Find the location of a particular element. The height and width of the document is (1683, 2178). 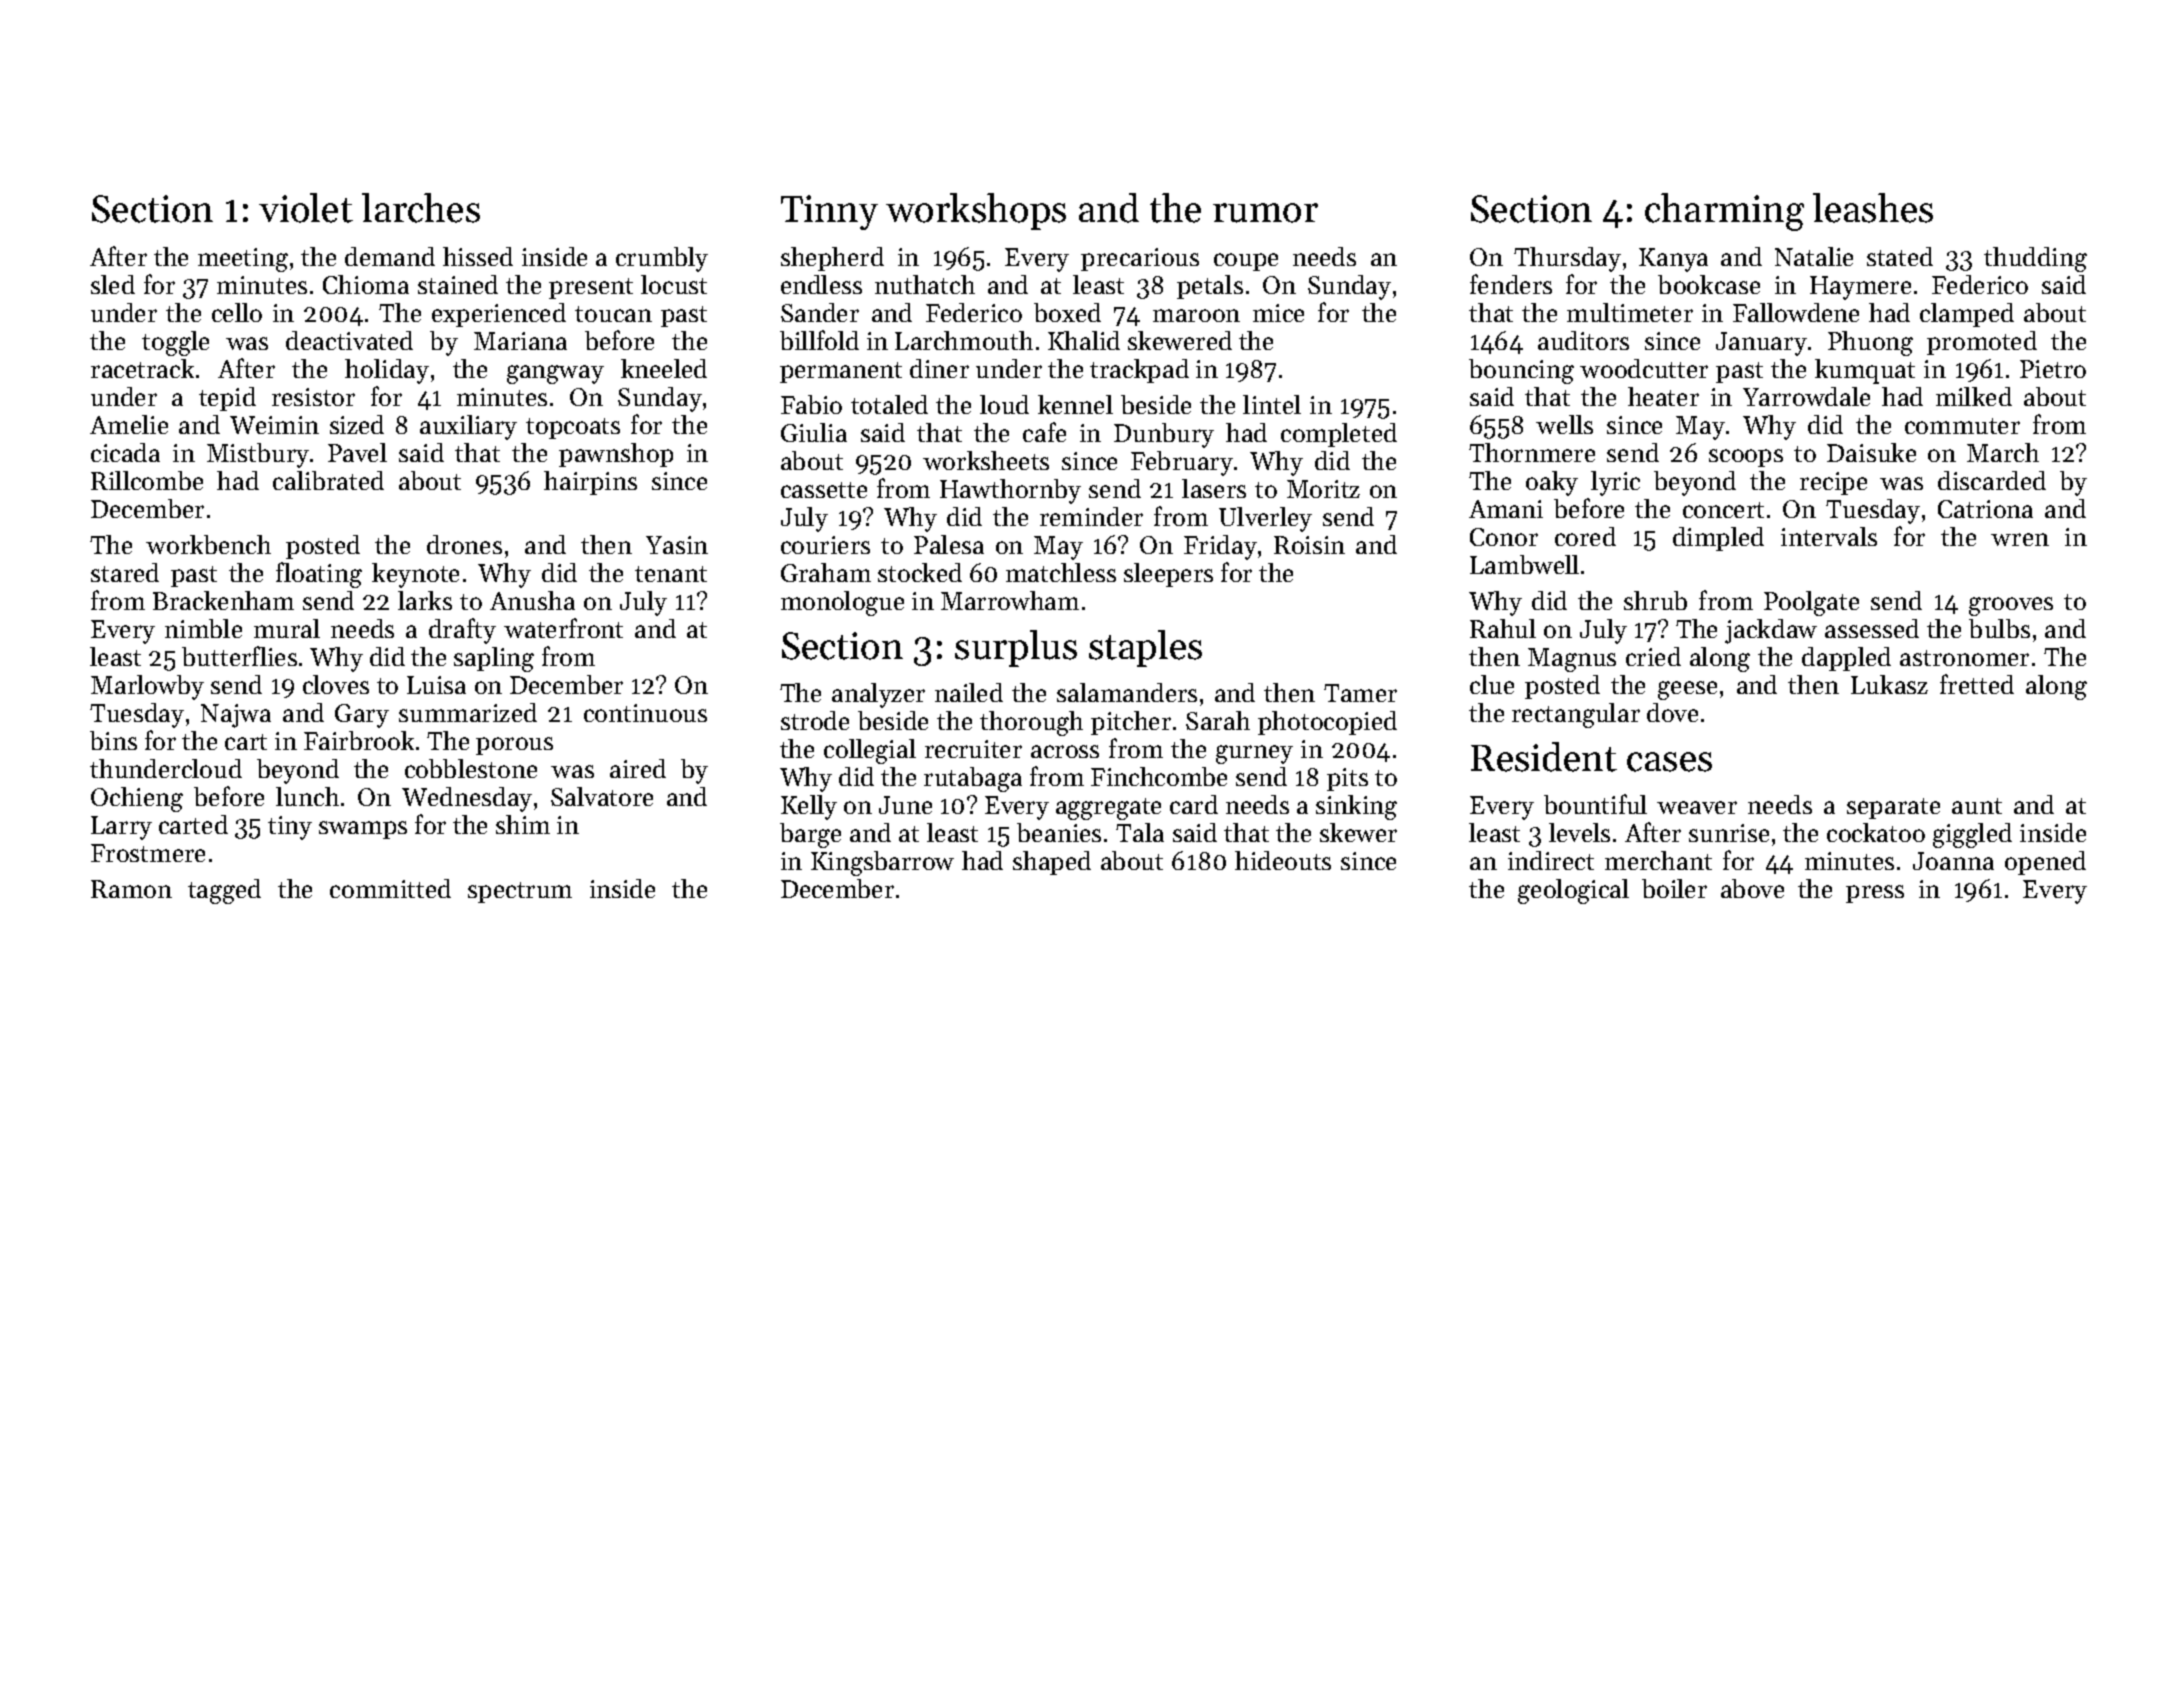

recipe is located at coordinates (1833, 483).
